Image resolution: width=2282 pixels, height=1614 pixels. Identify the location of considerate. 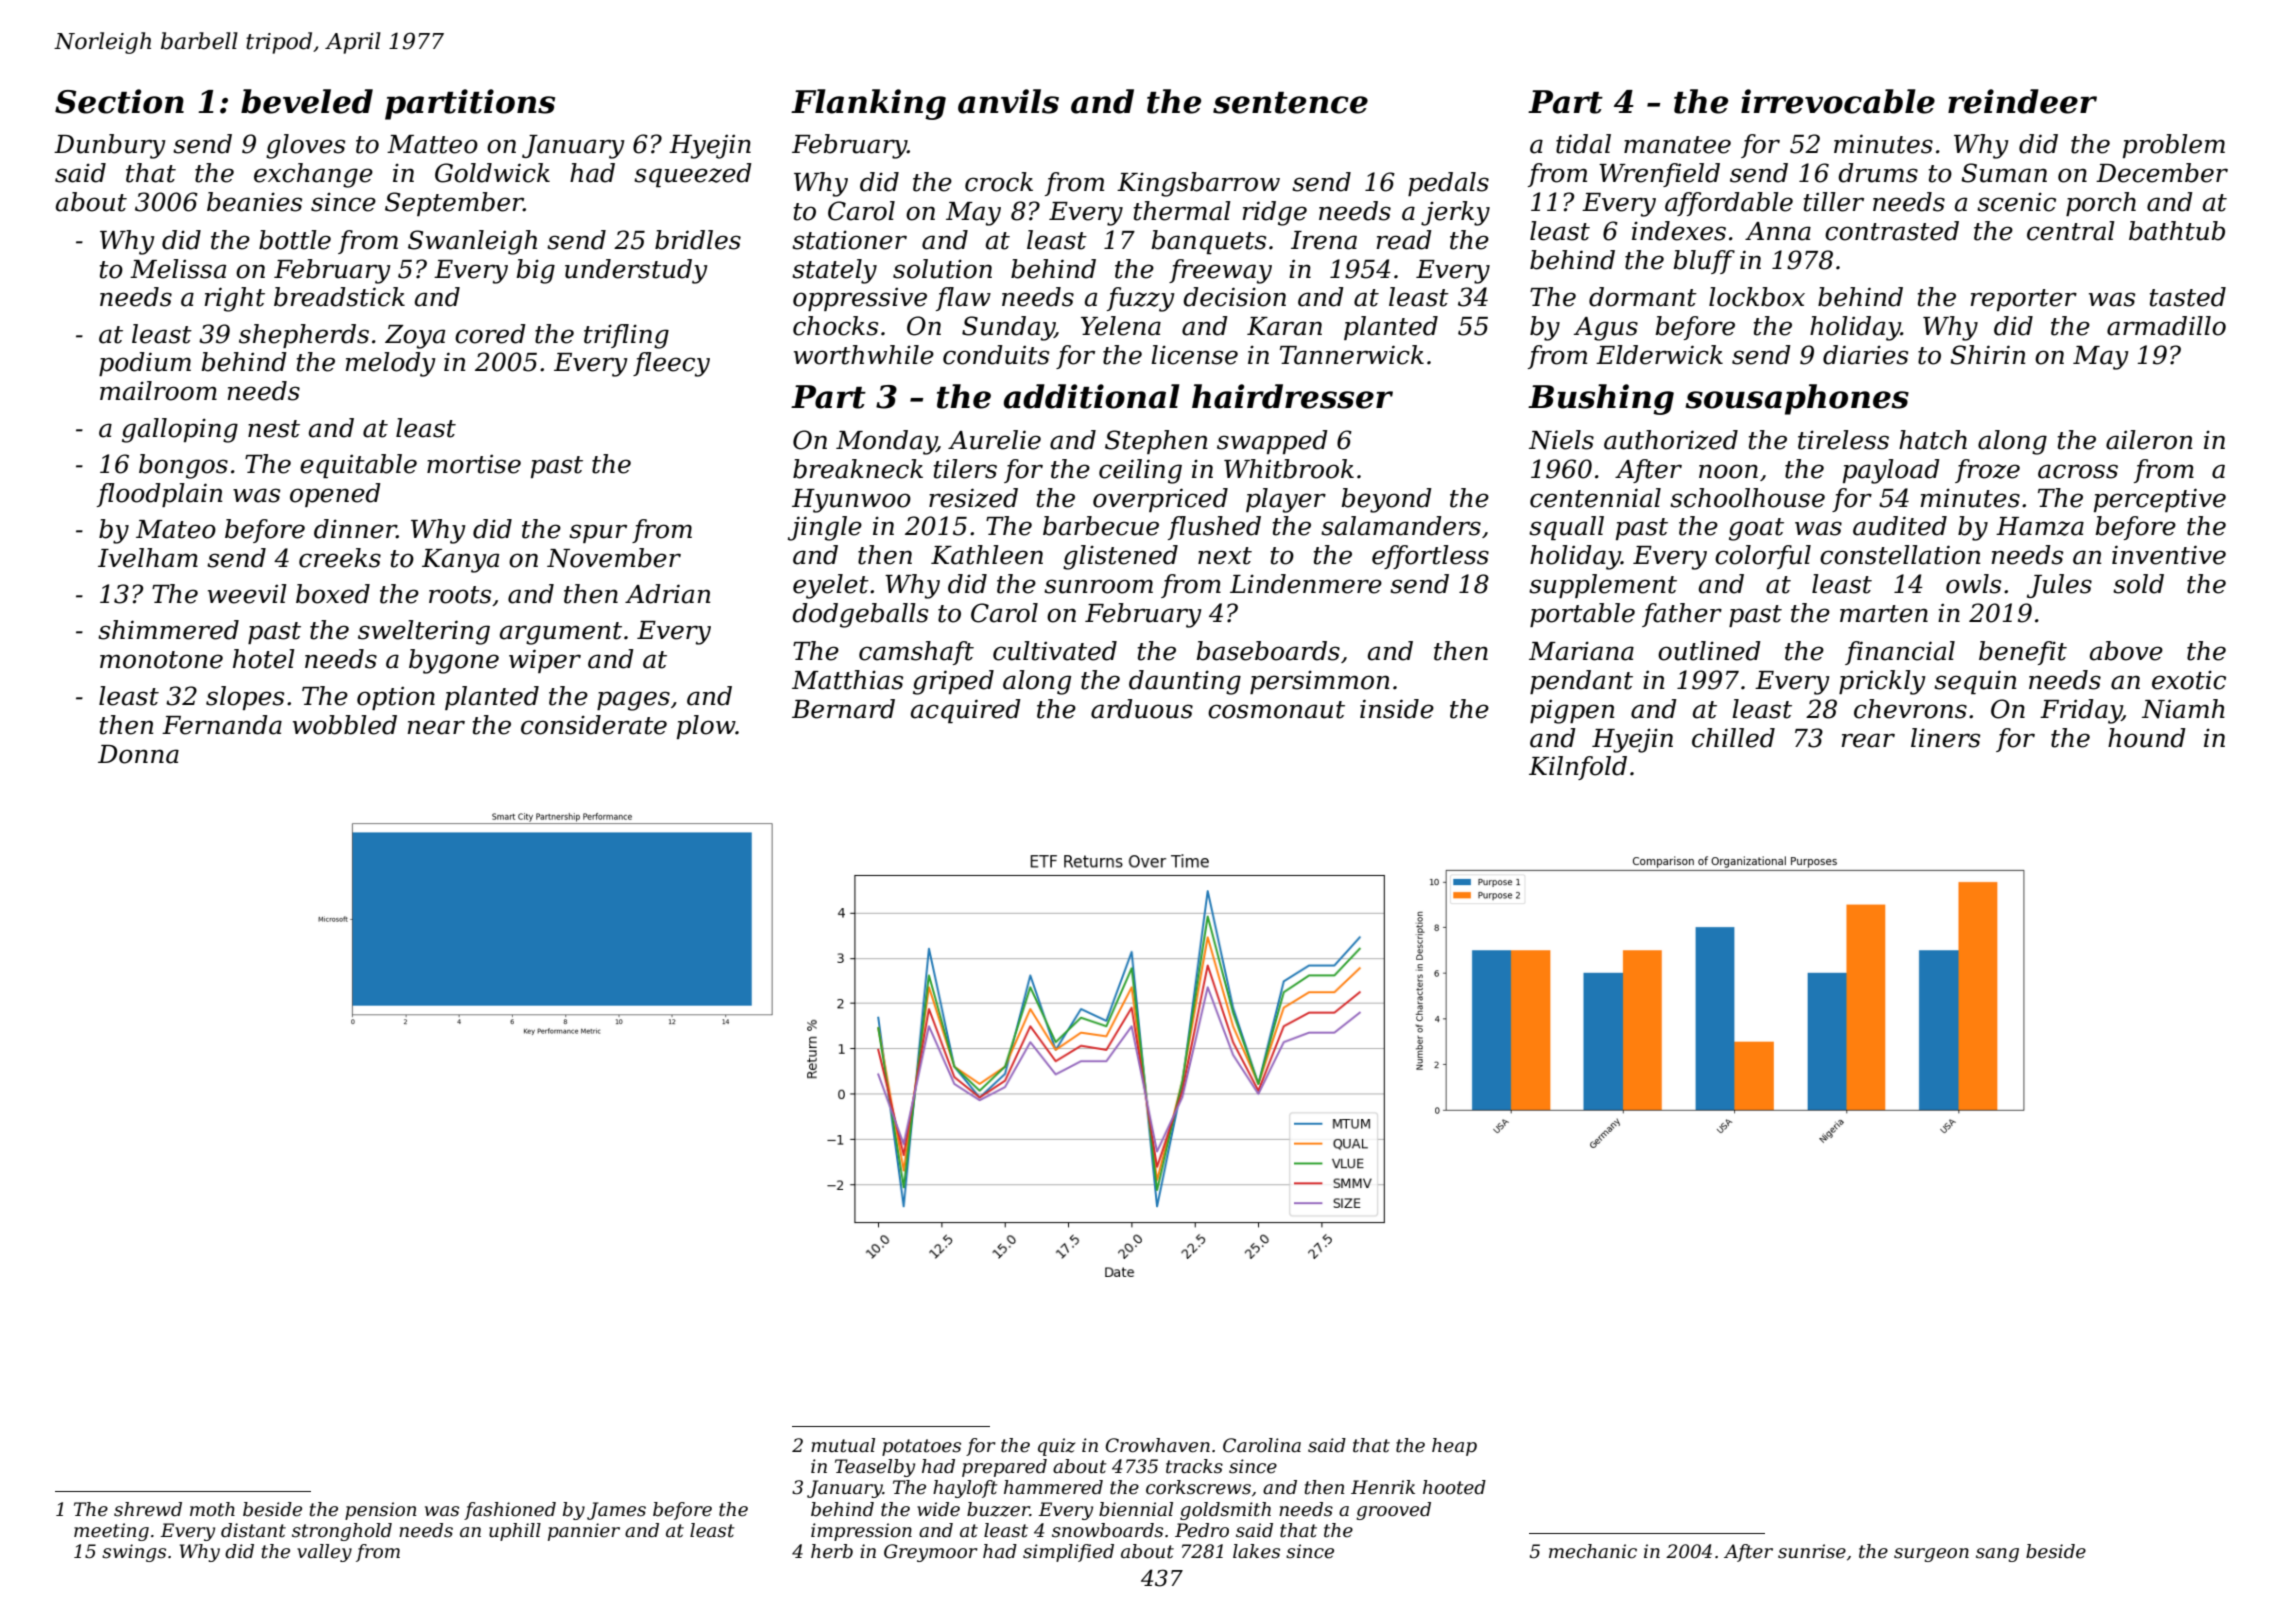
(594, 725).
